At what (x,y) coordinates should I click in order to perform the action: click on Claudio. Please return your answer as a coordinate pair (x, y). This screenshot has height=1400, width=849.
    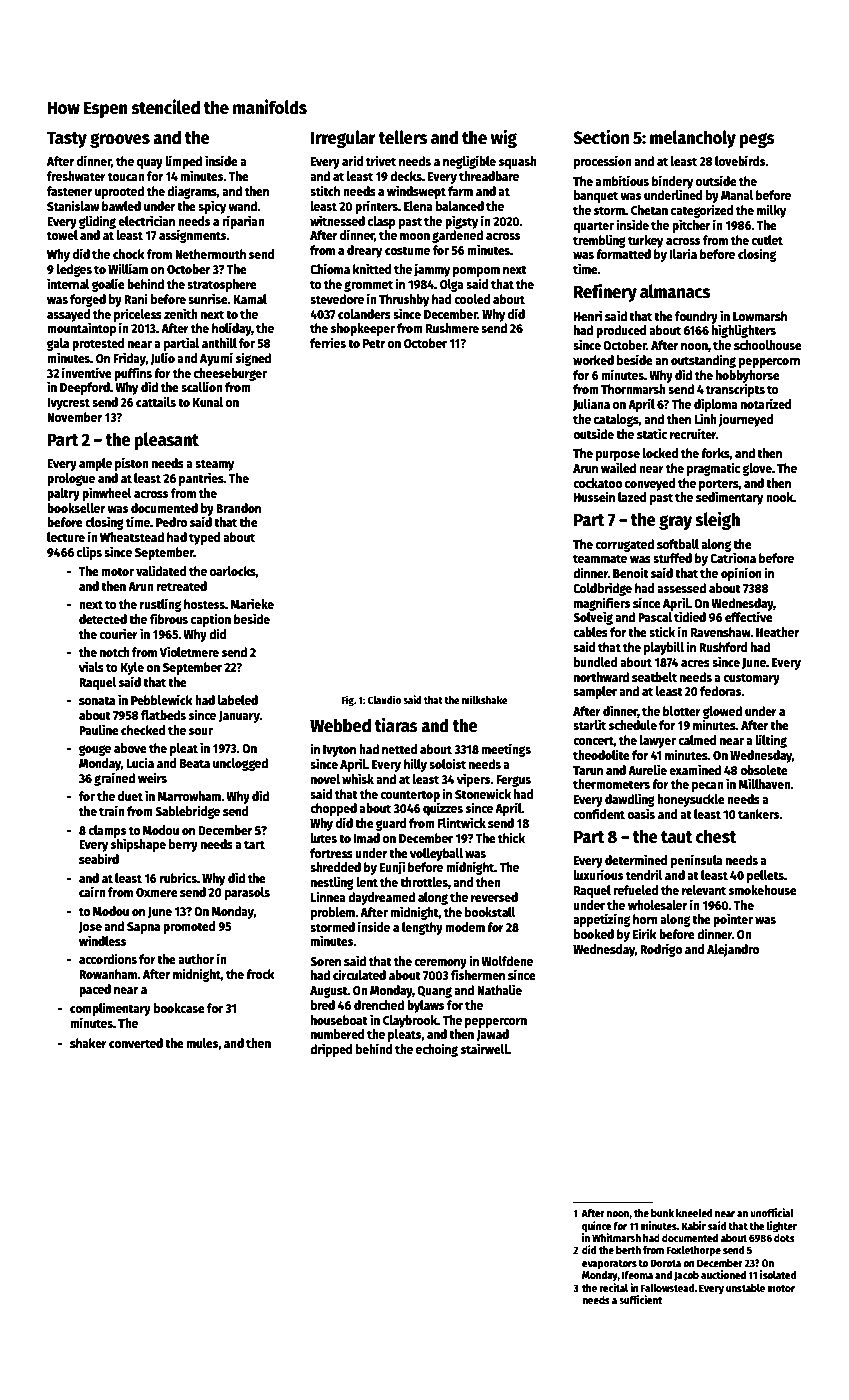
    Looking at the image, I should click on (384, 699).
